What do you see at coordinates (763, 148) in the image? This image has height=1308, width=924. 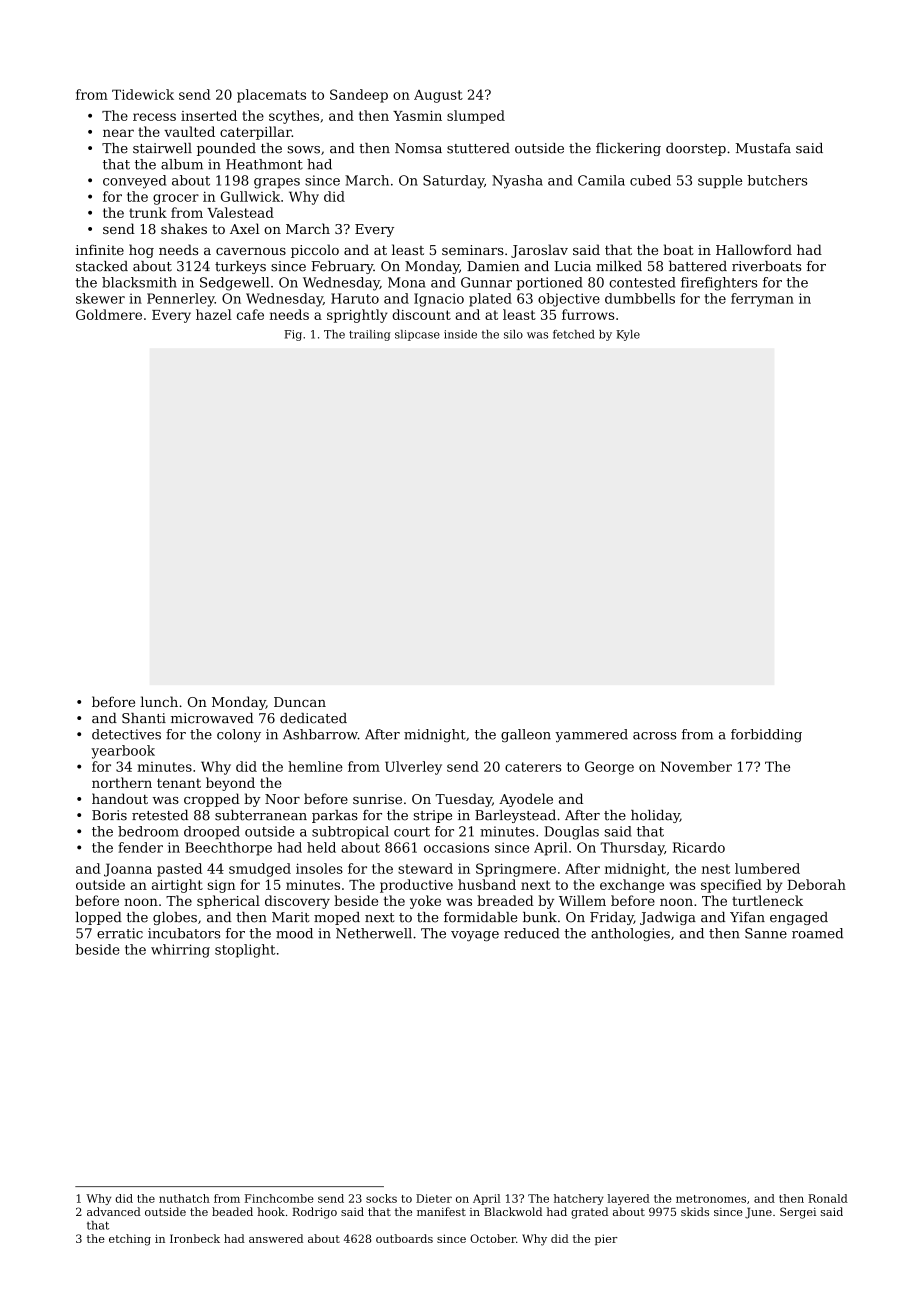 I see `Mustafa` at bounding box center [763, 148].
